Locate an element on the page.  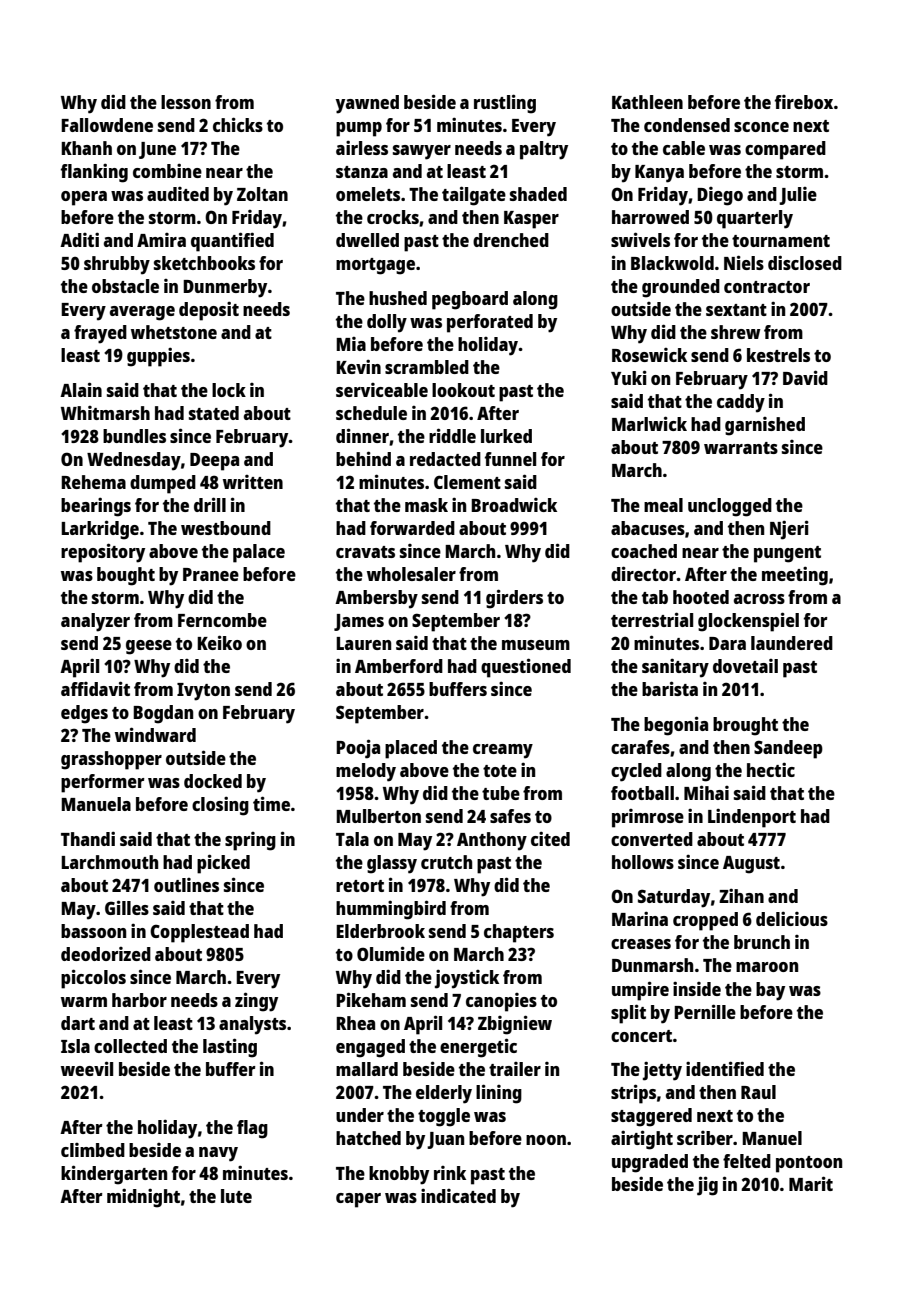
elderly is located at coordinates (444, 1094).
